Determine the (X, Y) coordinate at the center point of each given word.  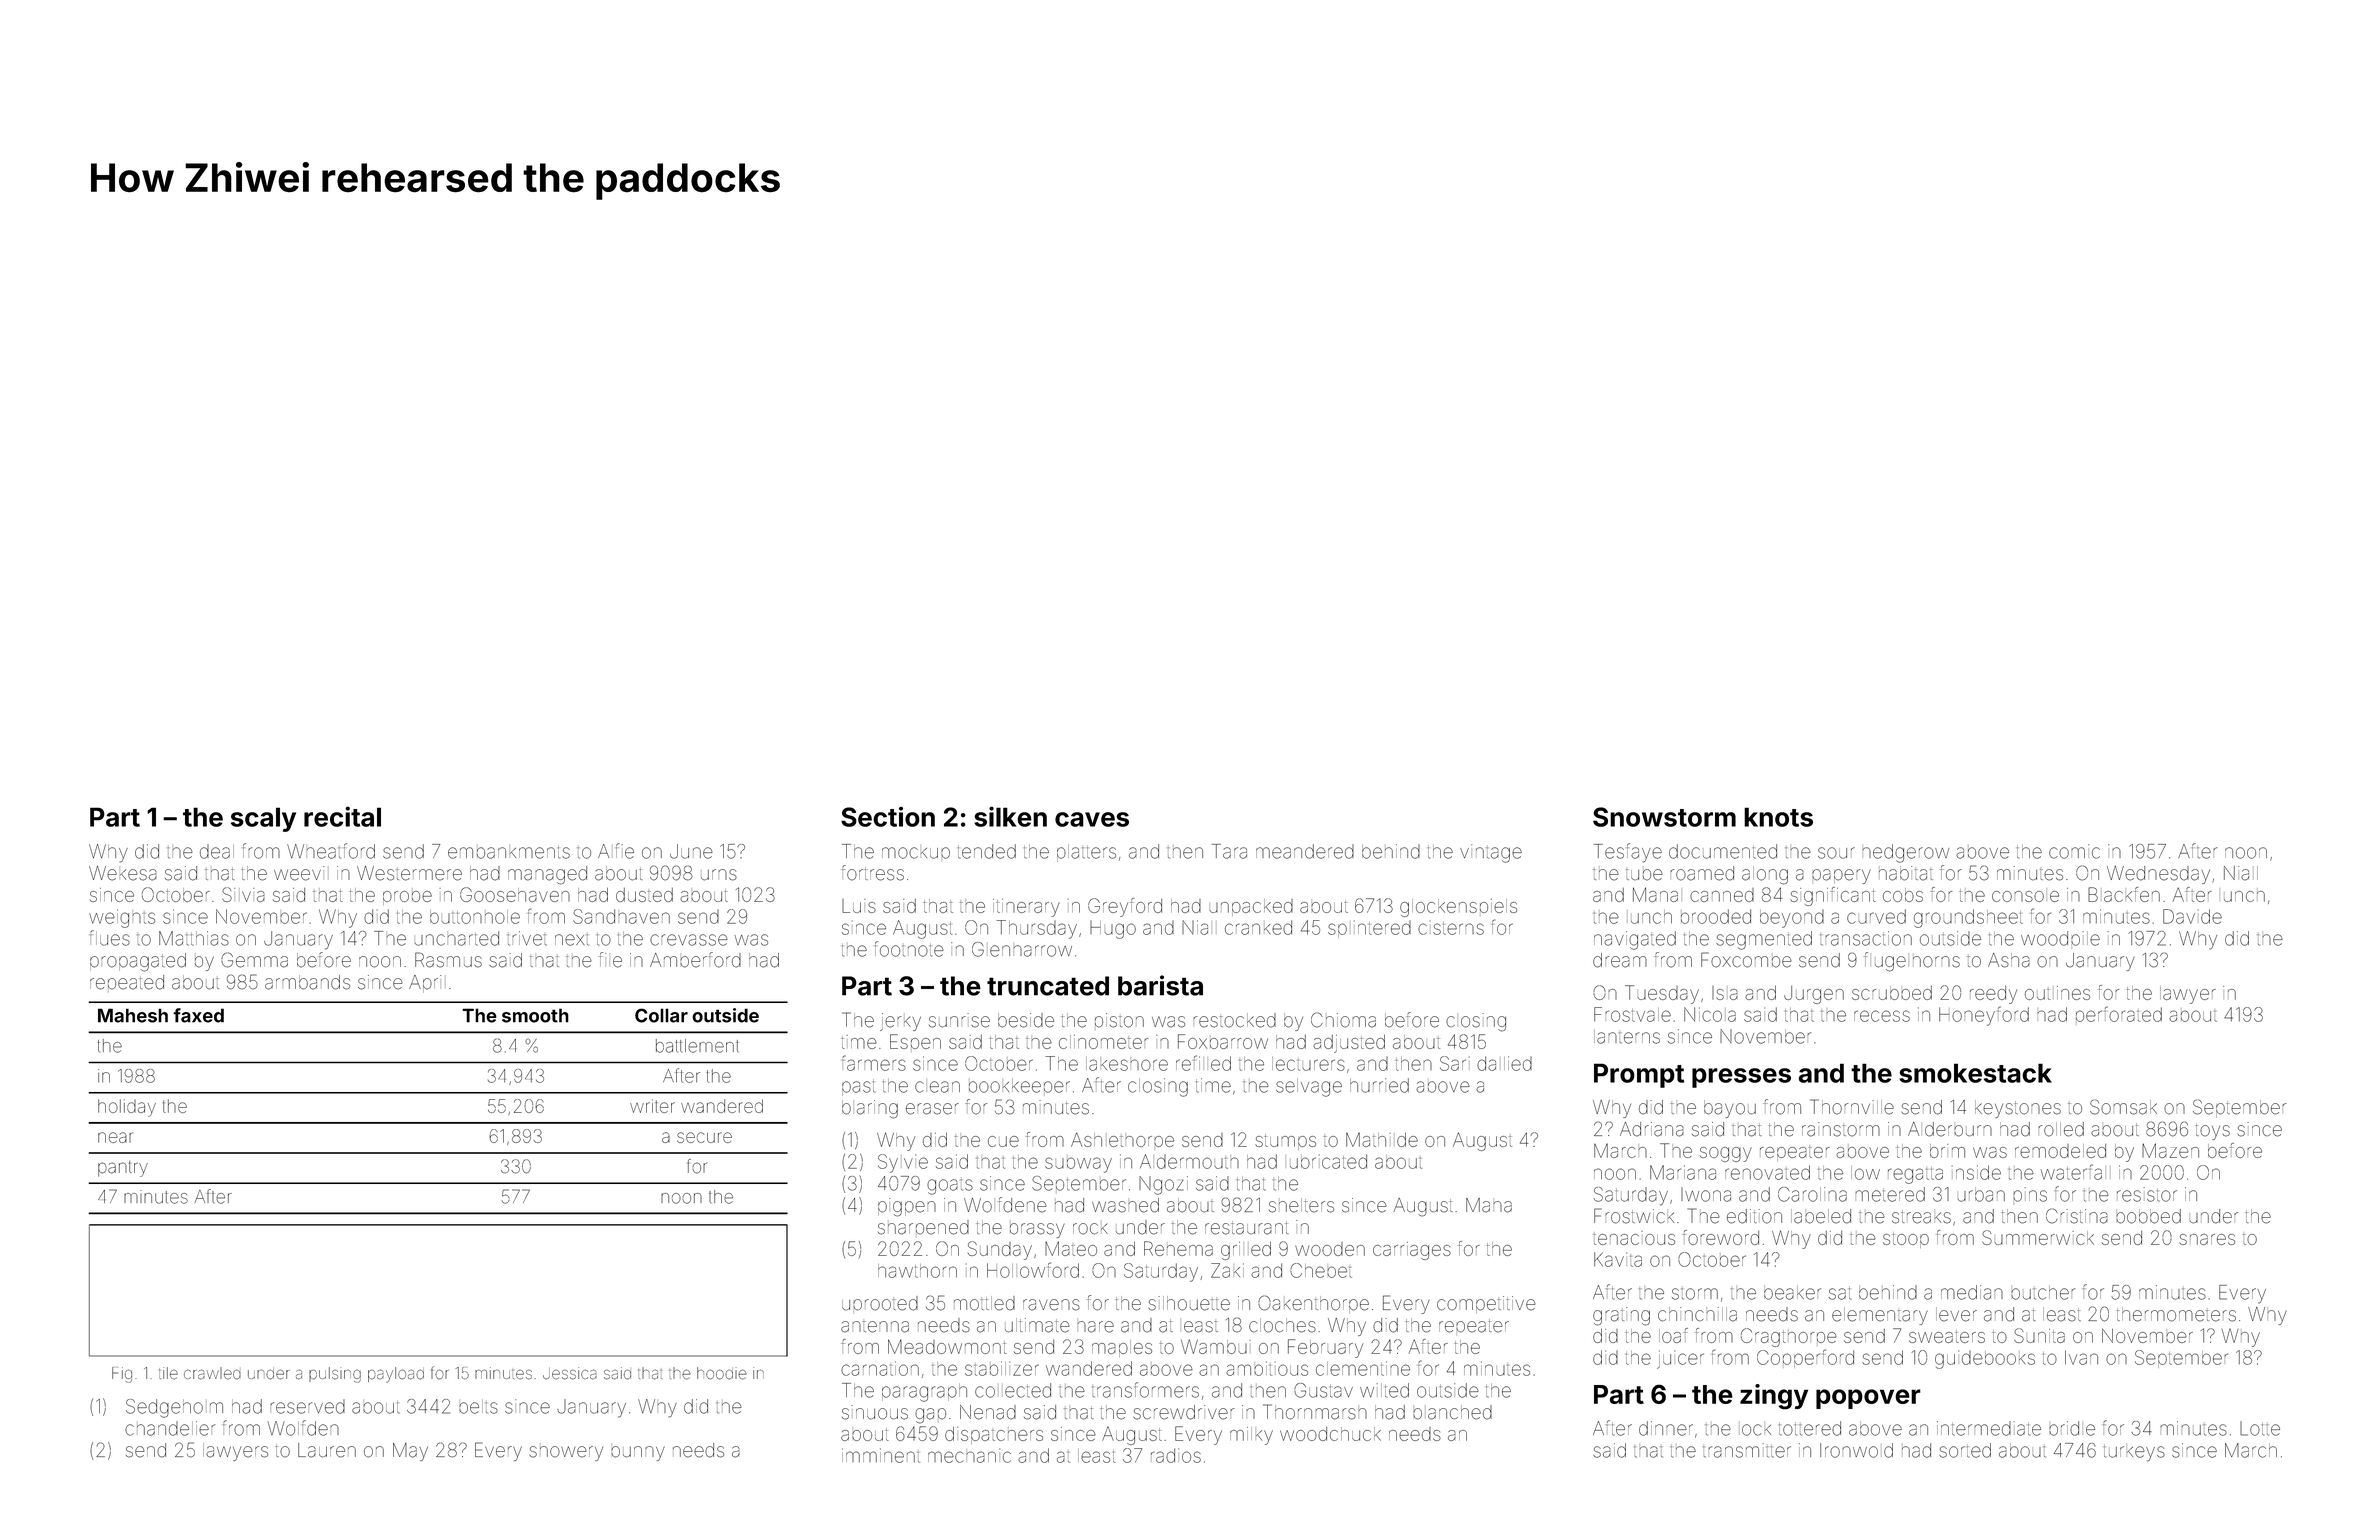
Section (888, 817)
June (691, 851)
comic (2074, 851)
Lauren (327, 1450)
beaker (1792, 1294)
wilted (1384, 1390)
